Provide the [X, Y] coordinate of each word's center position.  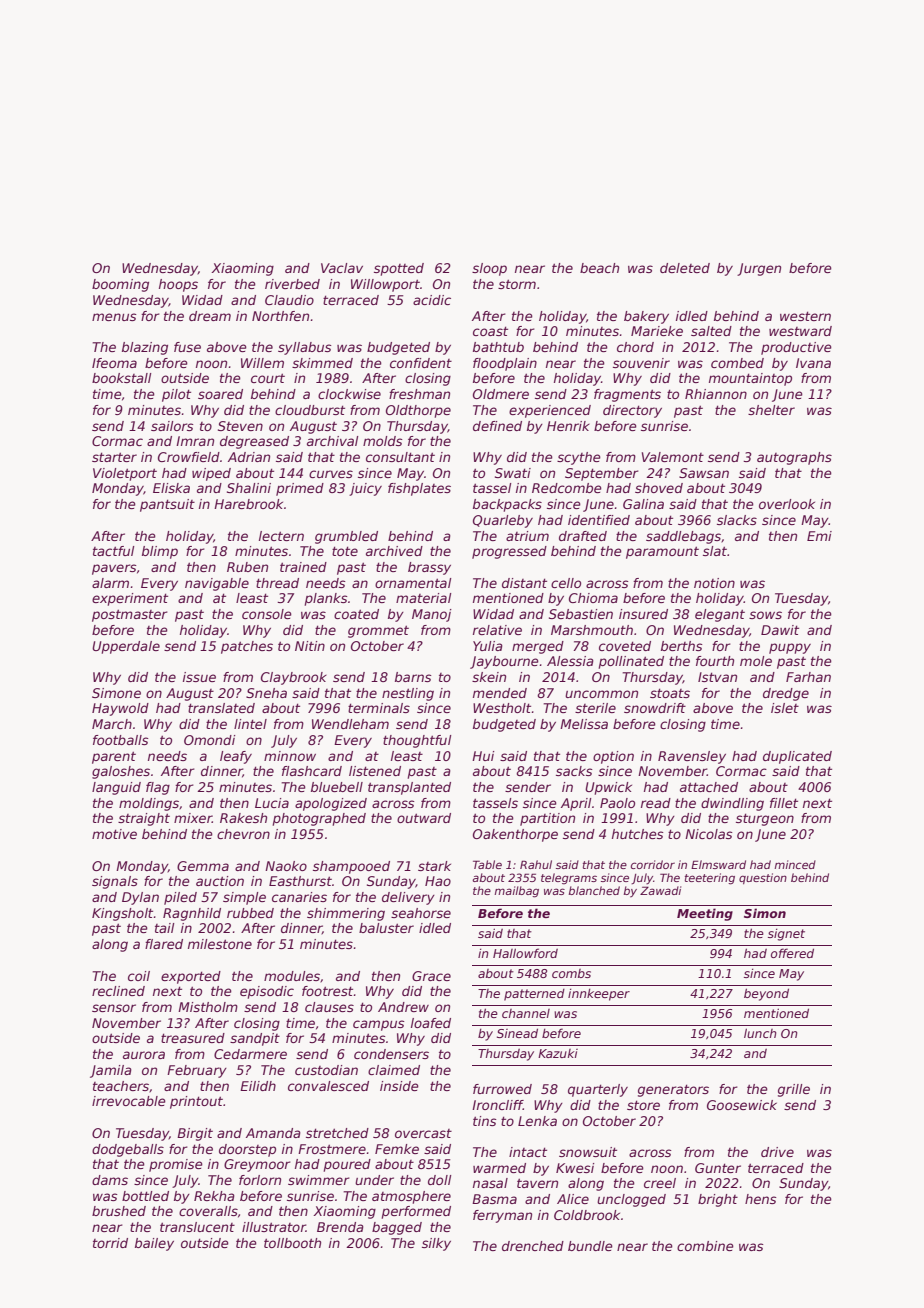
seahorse [421, 913]
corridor [653, 864]
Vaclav [342, 268]
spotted [399, 269]
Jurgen [759, 269]
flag [158, 788]
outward [424, 818]
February [197, 1071]
